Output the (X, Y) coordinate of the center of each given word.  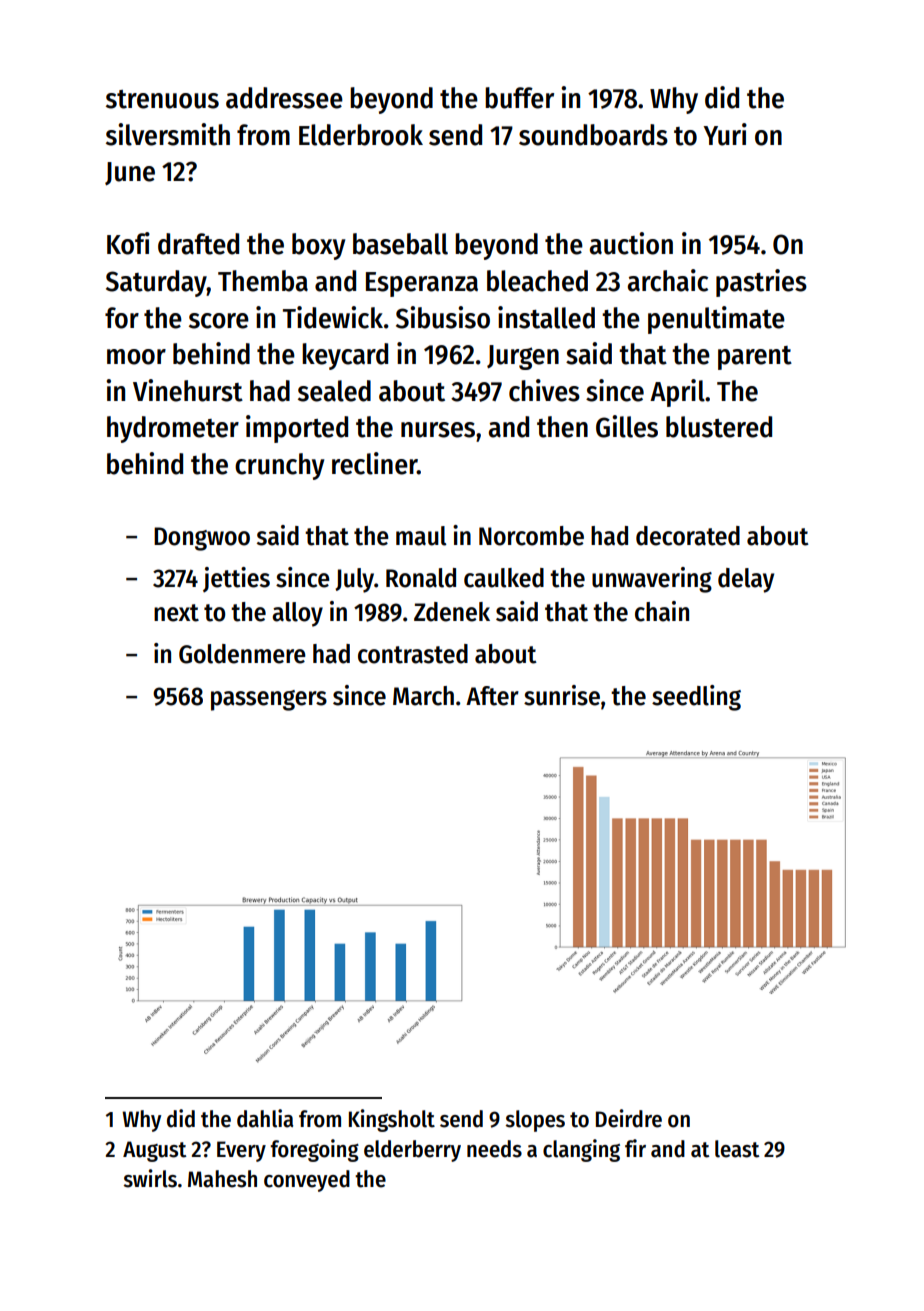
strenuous (162, 99)
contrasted (413, 654)
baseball (400, 244)
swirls (150, 1178)
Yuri (725, 134)
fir (635, 1148)
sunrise (562, 695)
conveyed (307, 1181)
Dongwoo (202, 539)
